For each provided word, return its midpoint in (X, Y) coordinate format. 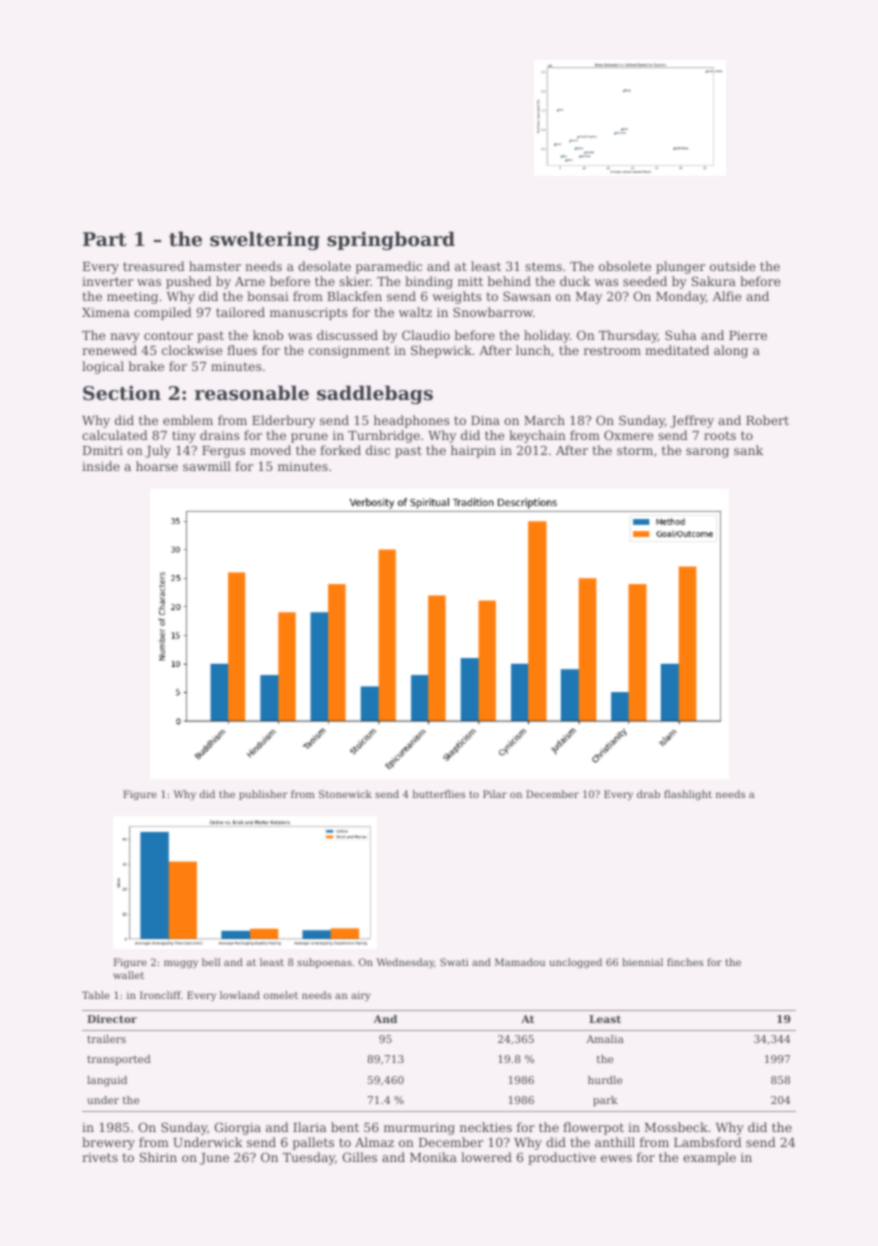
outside (732, 266)
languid (107, 1081)
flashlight (688, 795)
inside (101, 466)
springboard (391, 240)
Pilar (495, 794)
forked (340, 450)
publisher (263, 795)
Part (104, 239)
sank (748, 450)
